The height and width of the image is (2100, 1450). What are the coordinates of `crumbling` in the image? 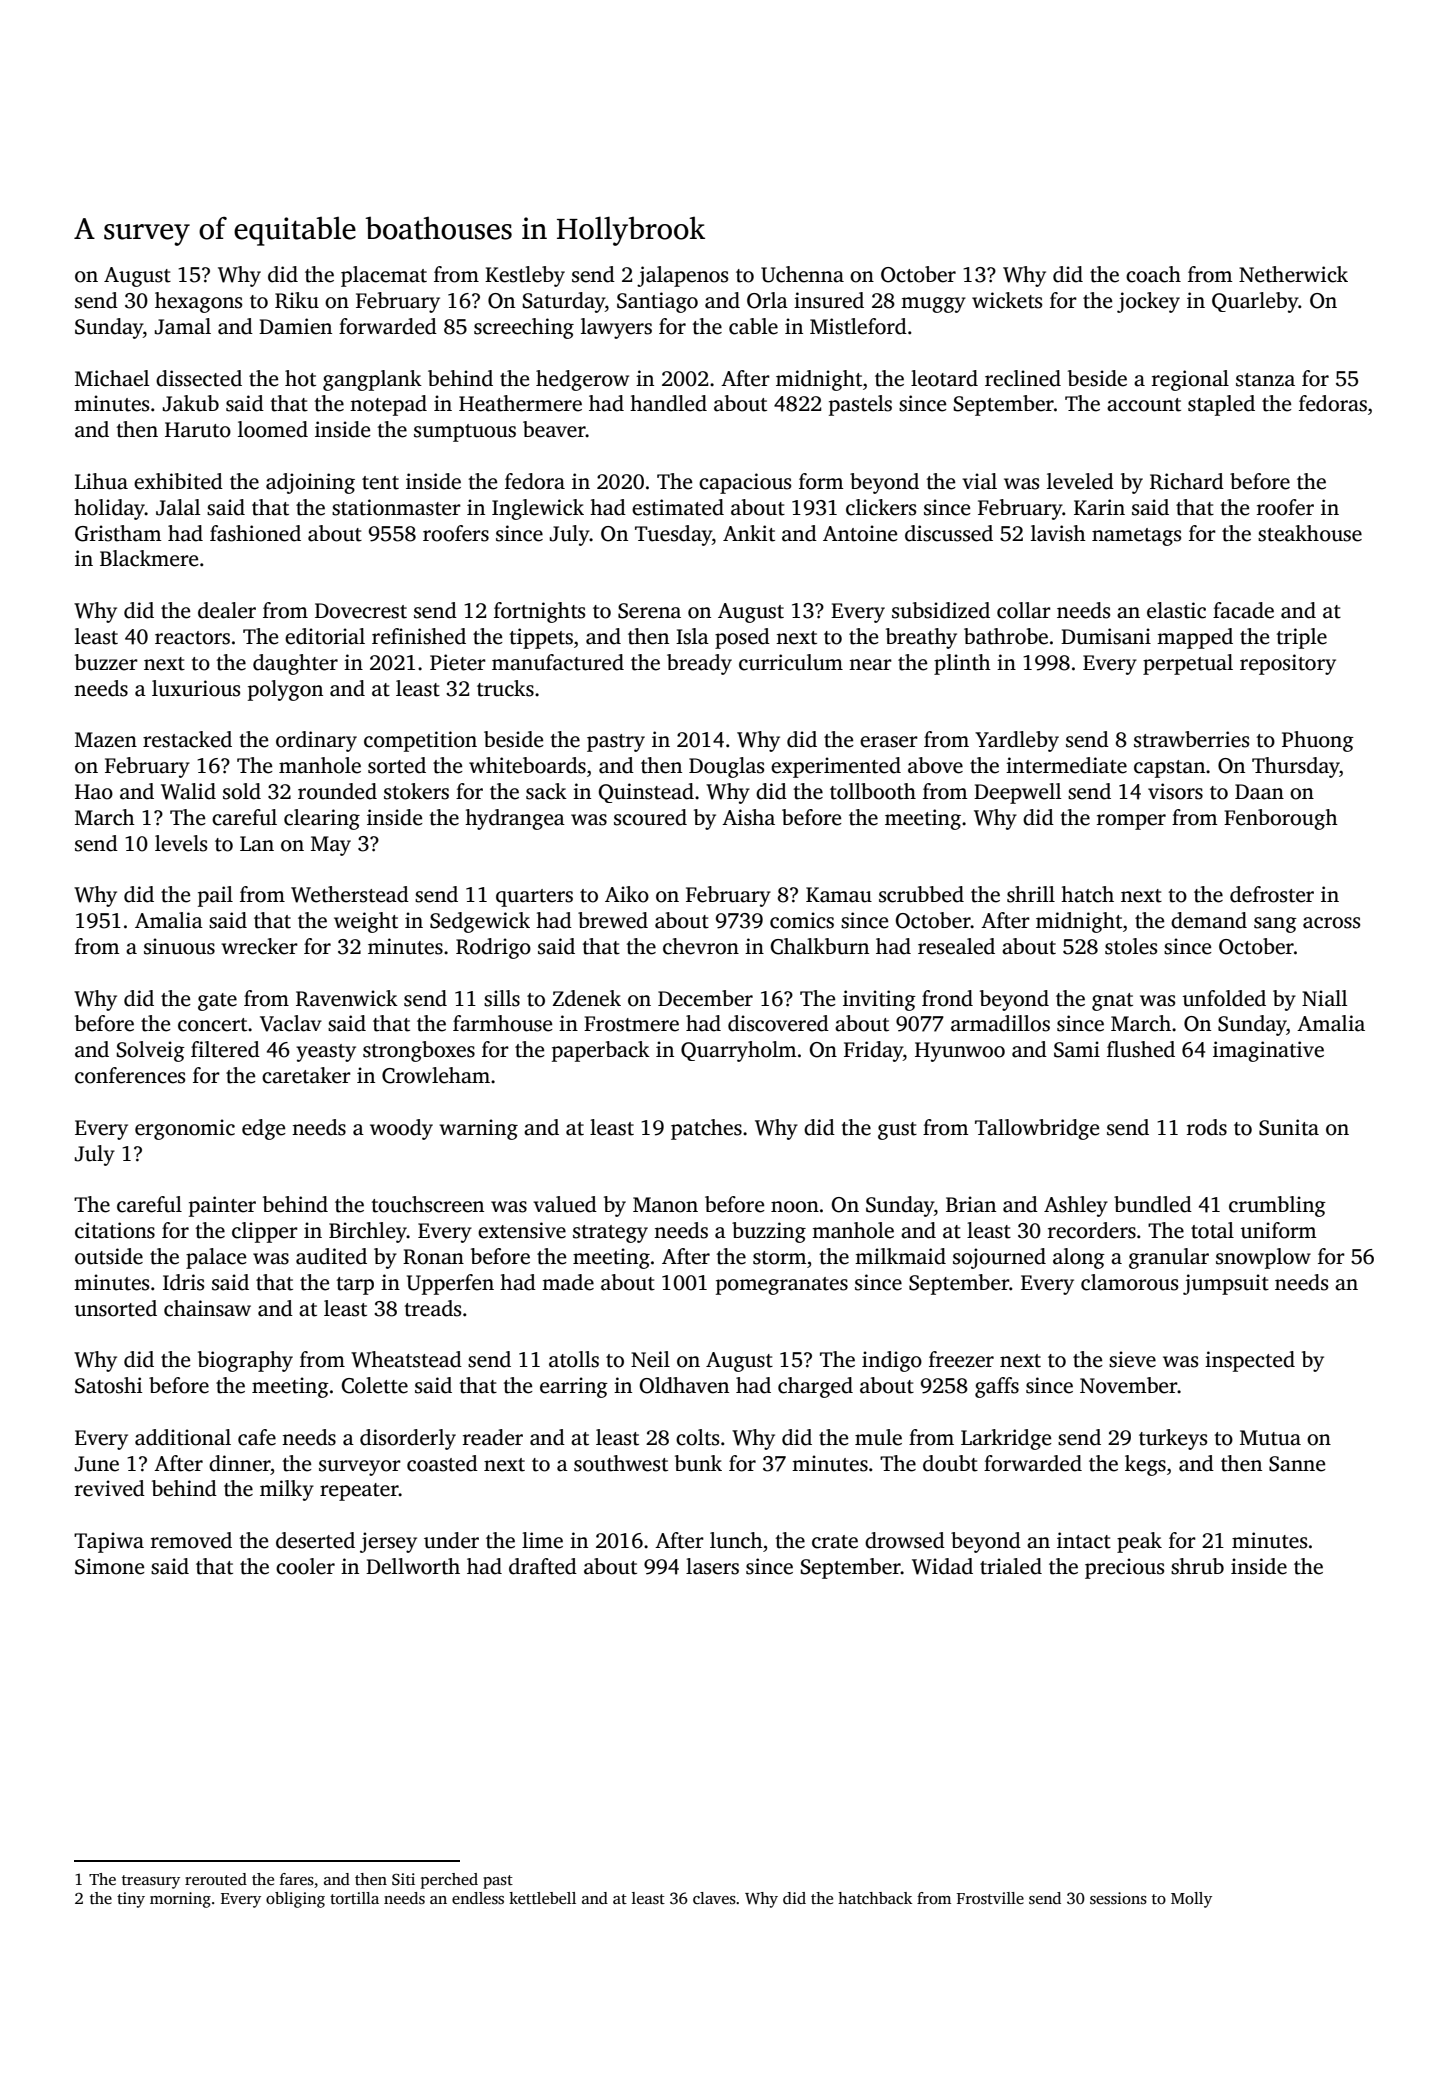 It's located at (1277, 1206).
